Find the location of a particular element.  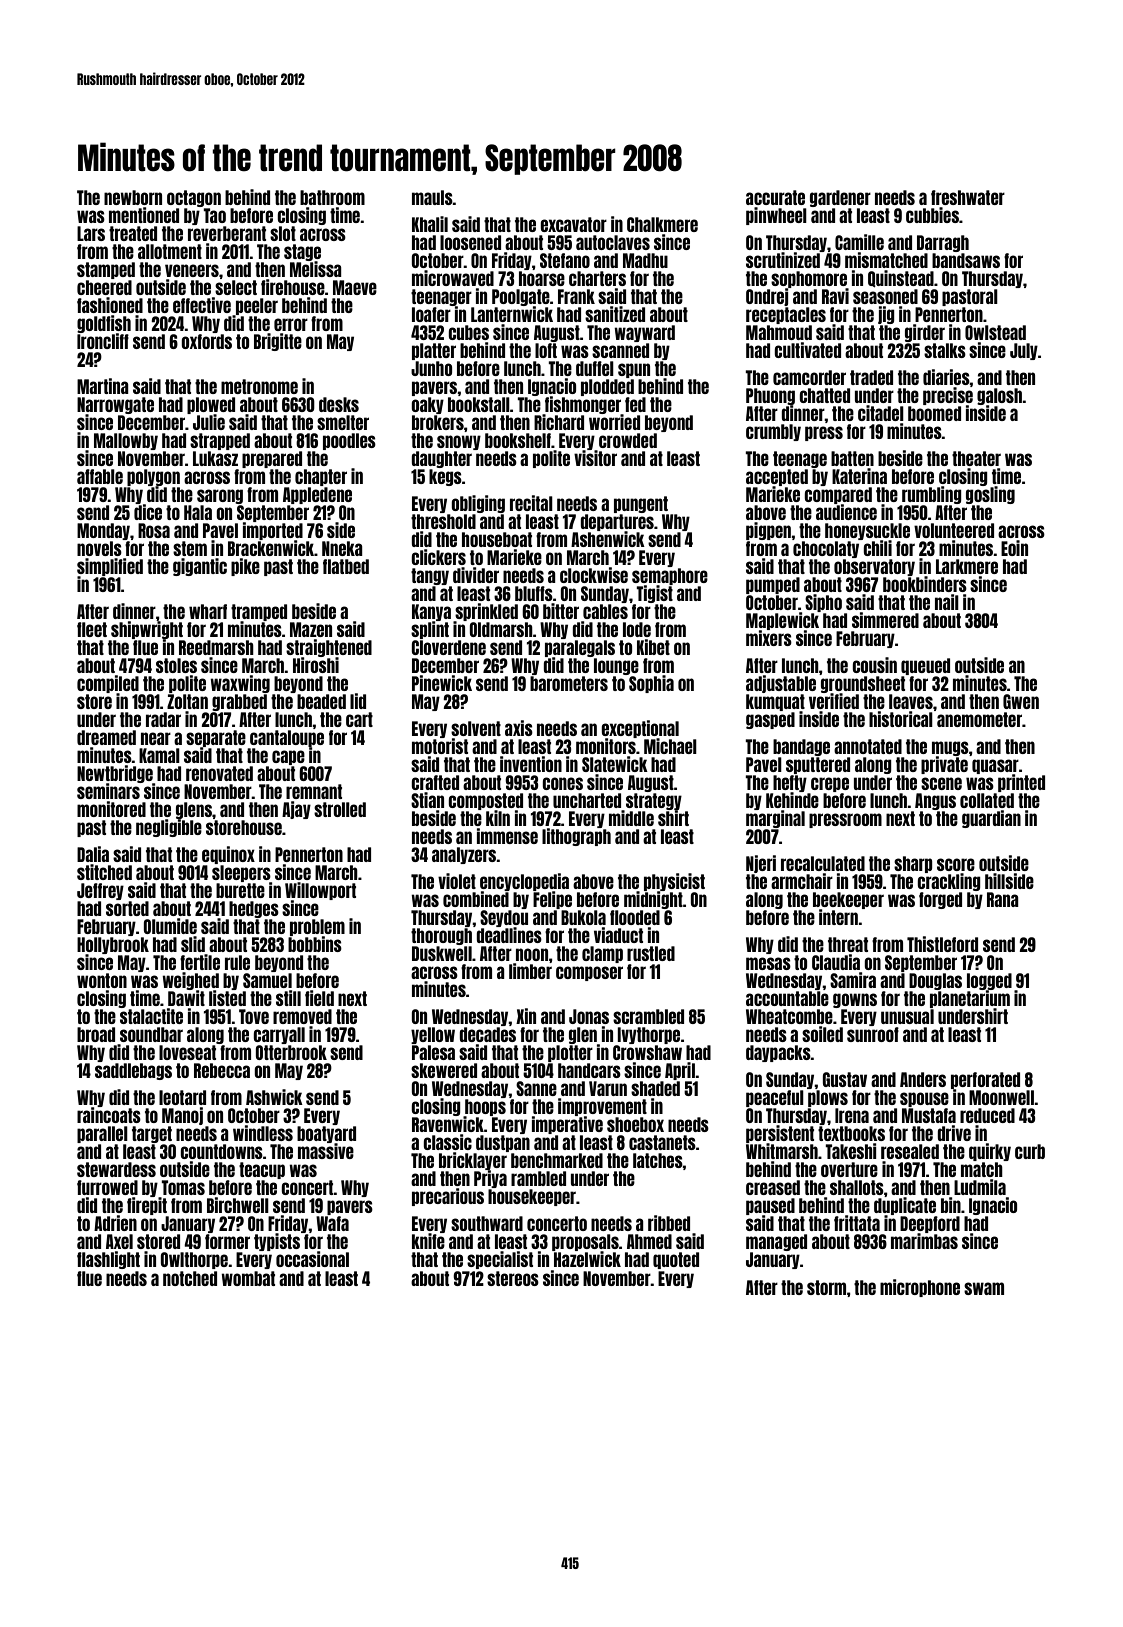

perforated is located at coordinates (985, 1081).
